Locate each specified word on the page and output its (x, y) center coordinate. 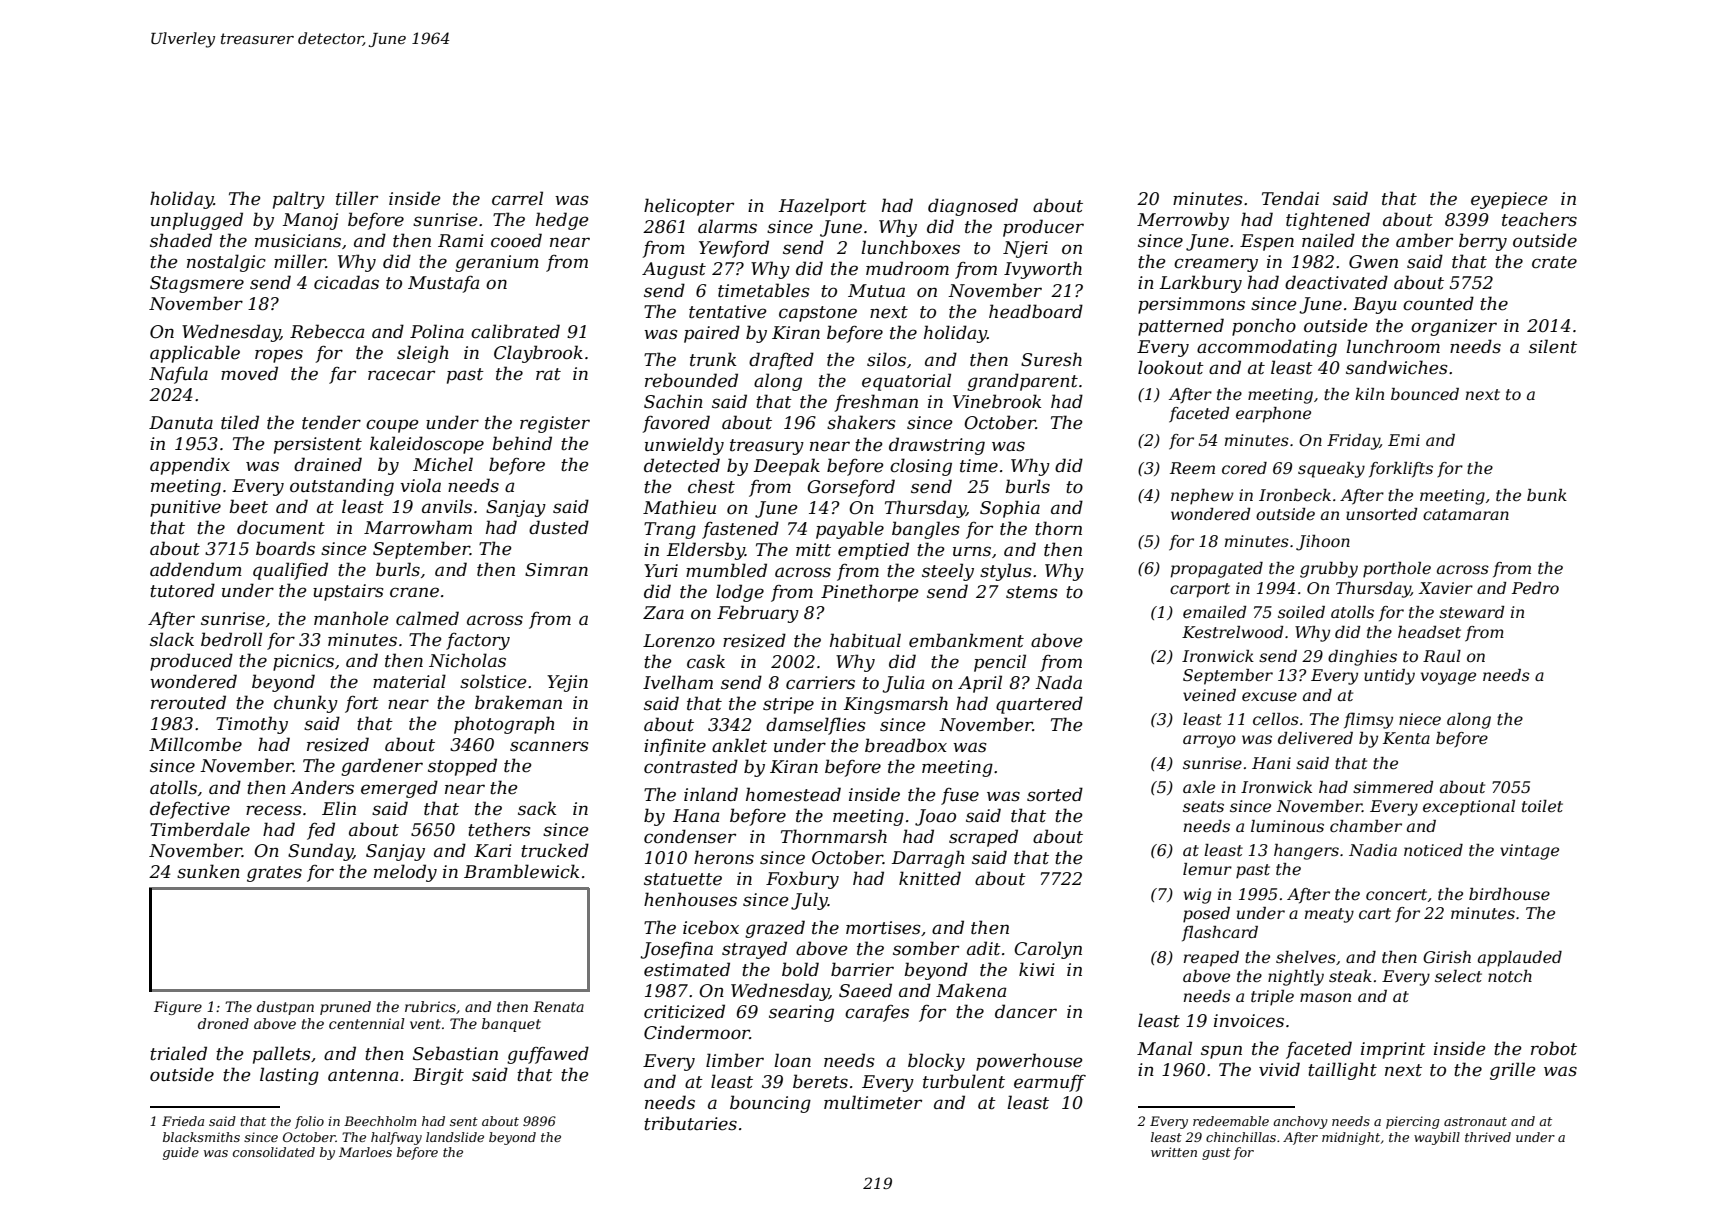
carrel (517, 198)
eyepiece (1509, 200)
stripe (788, 705)
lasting (289, 1076)
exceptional (1469, 808)
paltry (299, 200)
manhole (351, 618)
